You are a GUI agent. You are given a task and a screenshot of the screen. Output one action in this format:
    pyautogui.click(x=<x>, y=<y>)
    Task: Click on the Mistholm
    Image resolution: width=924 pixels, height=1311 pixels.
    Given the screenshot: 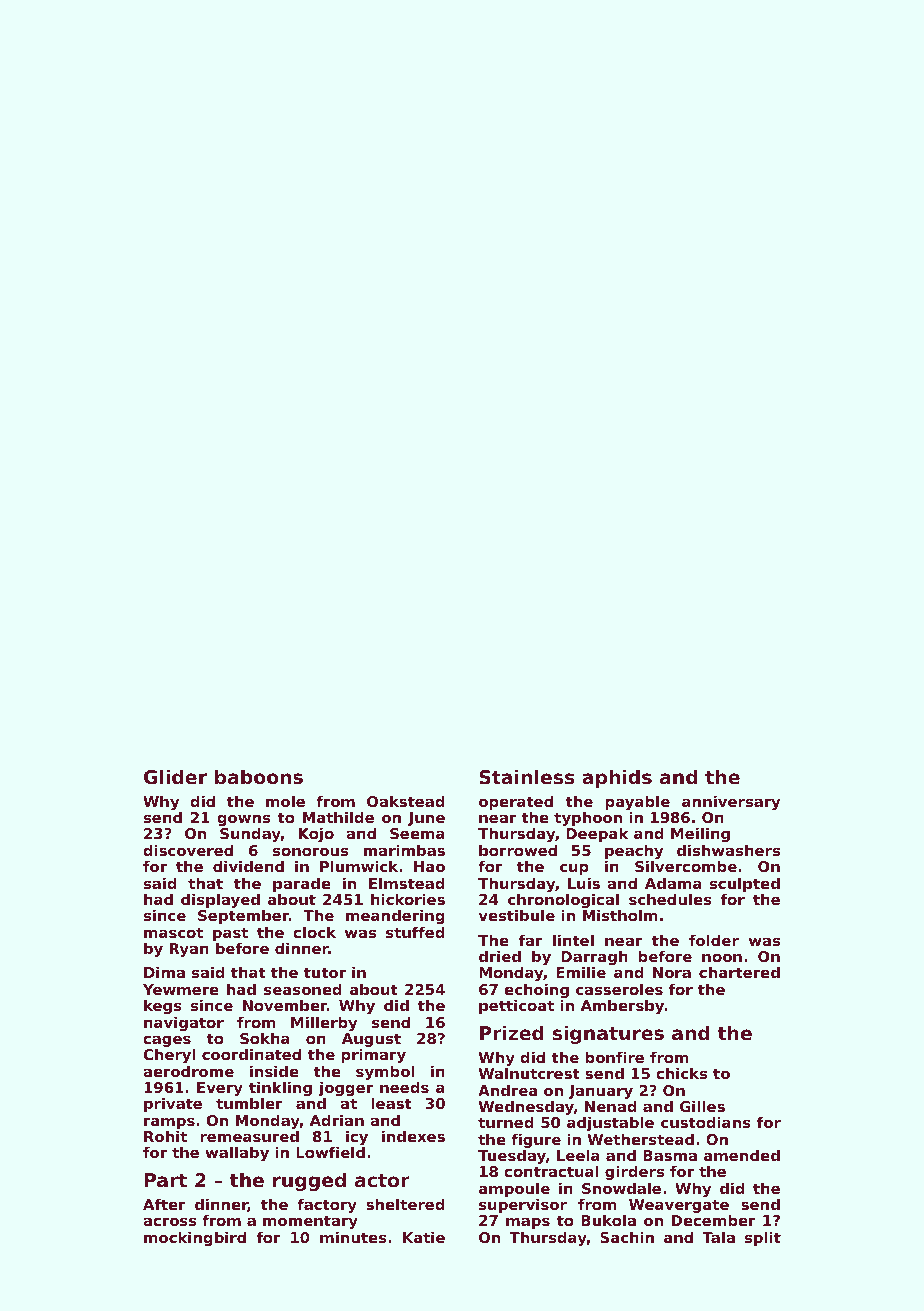 What is the action you would take?
    pyautogui.click(x=620, y=915)
